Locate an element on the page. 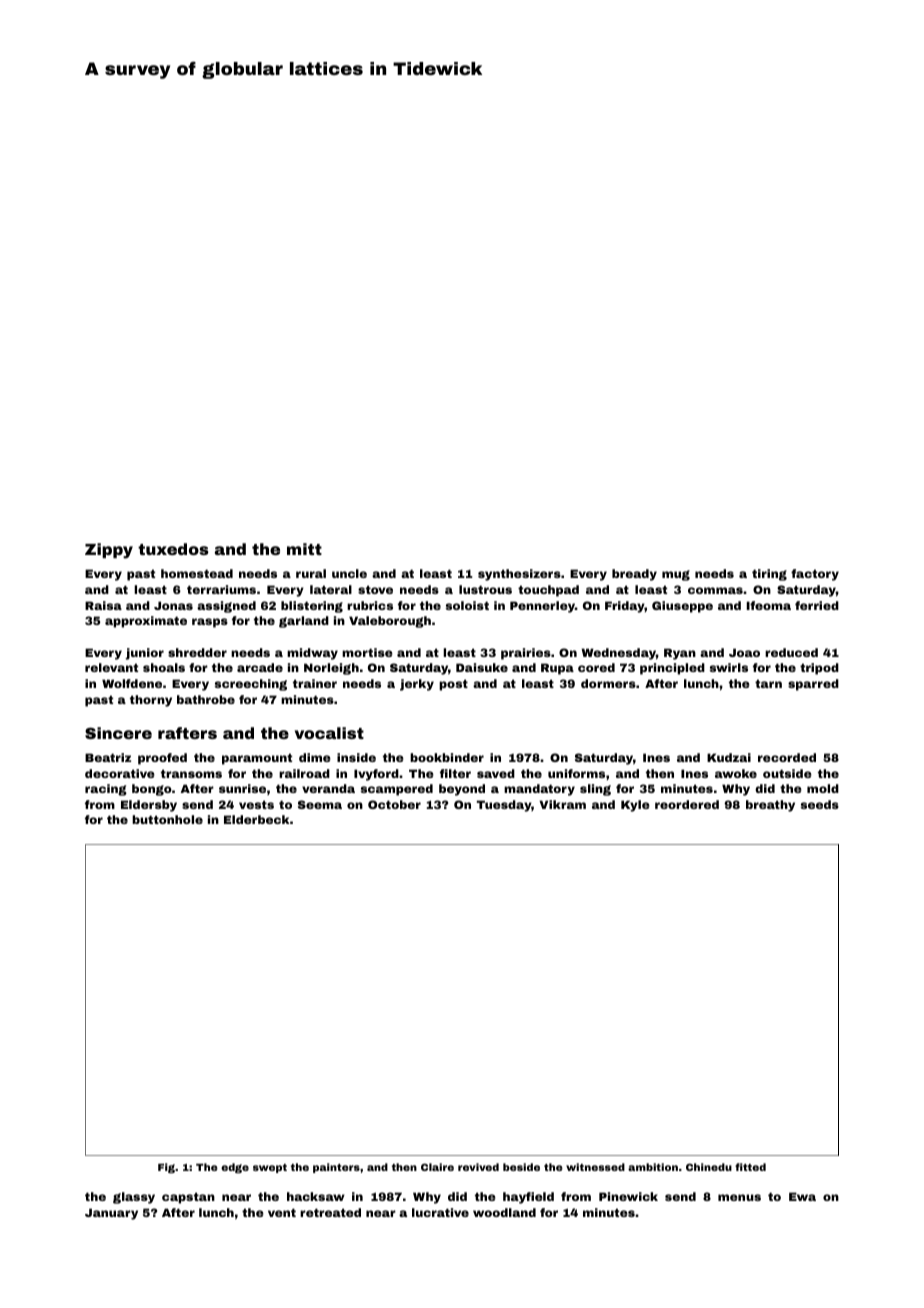 Image resolution: width=924 pixels, height=1308 pixels. Claire is located at coordinates (437, 1167).
